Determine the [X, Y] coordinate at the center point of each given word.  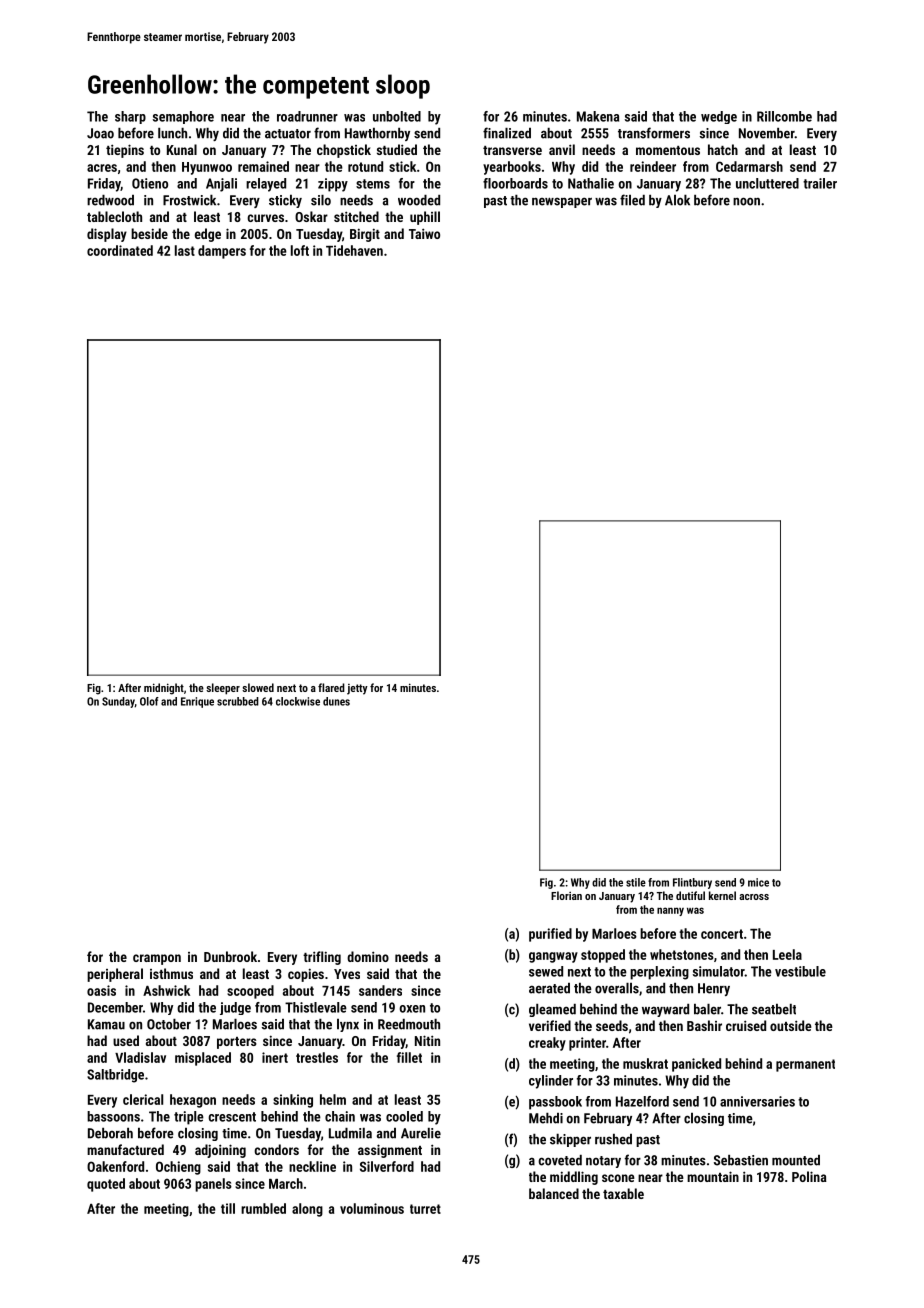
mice [758, 882]
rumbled [263, 1208]
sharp [130, 117]
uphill [425, 218]
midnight [164, 689]
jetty [357, 689]
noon [746, 201]
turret [425, 1209]
